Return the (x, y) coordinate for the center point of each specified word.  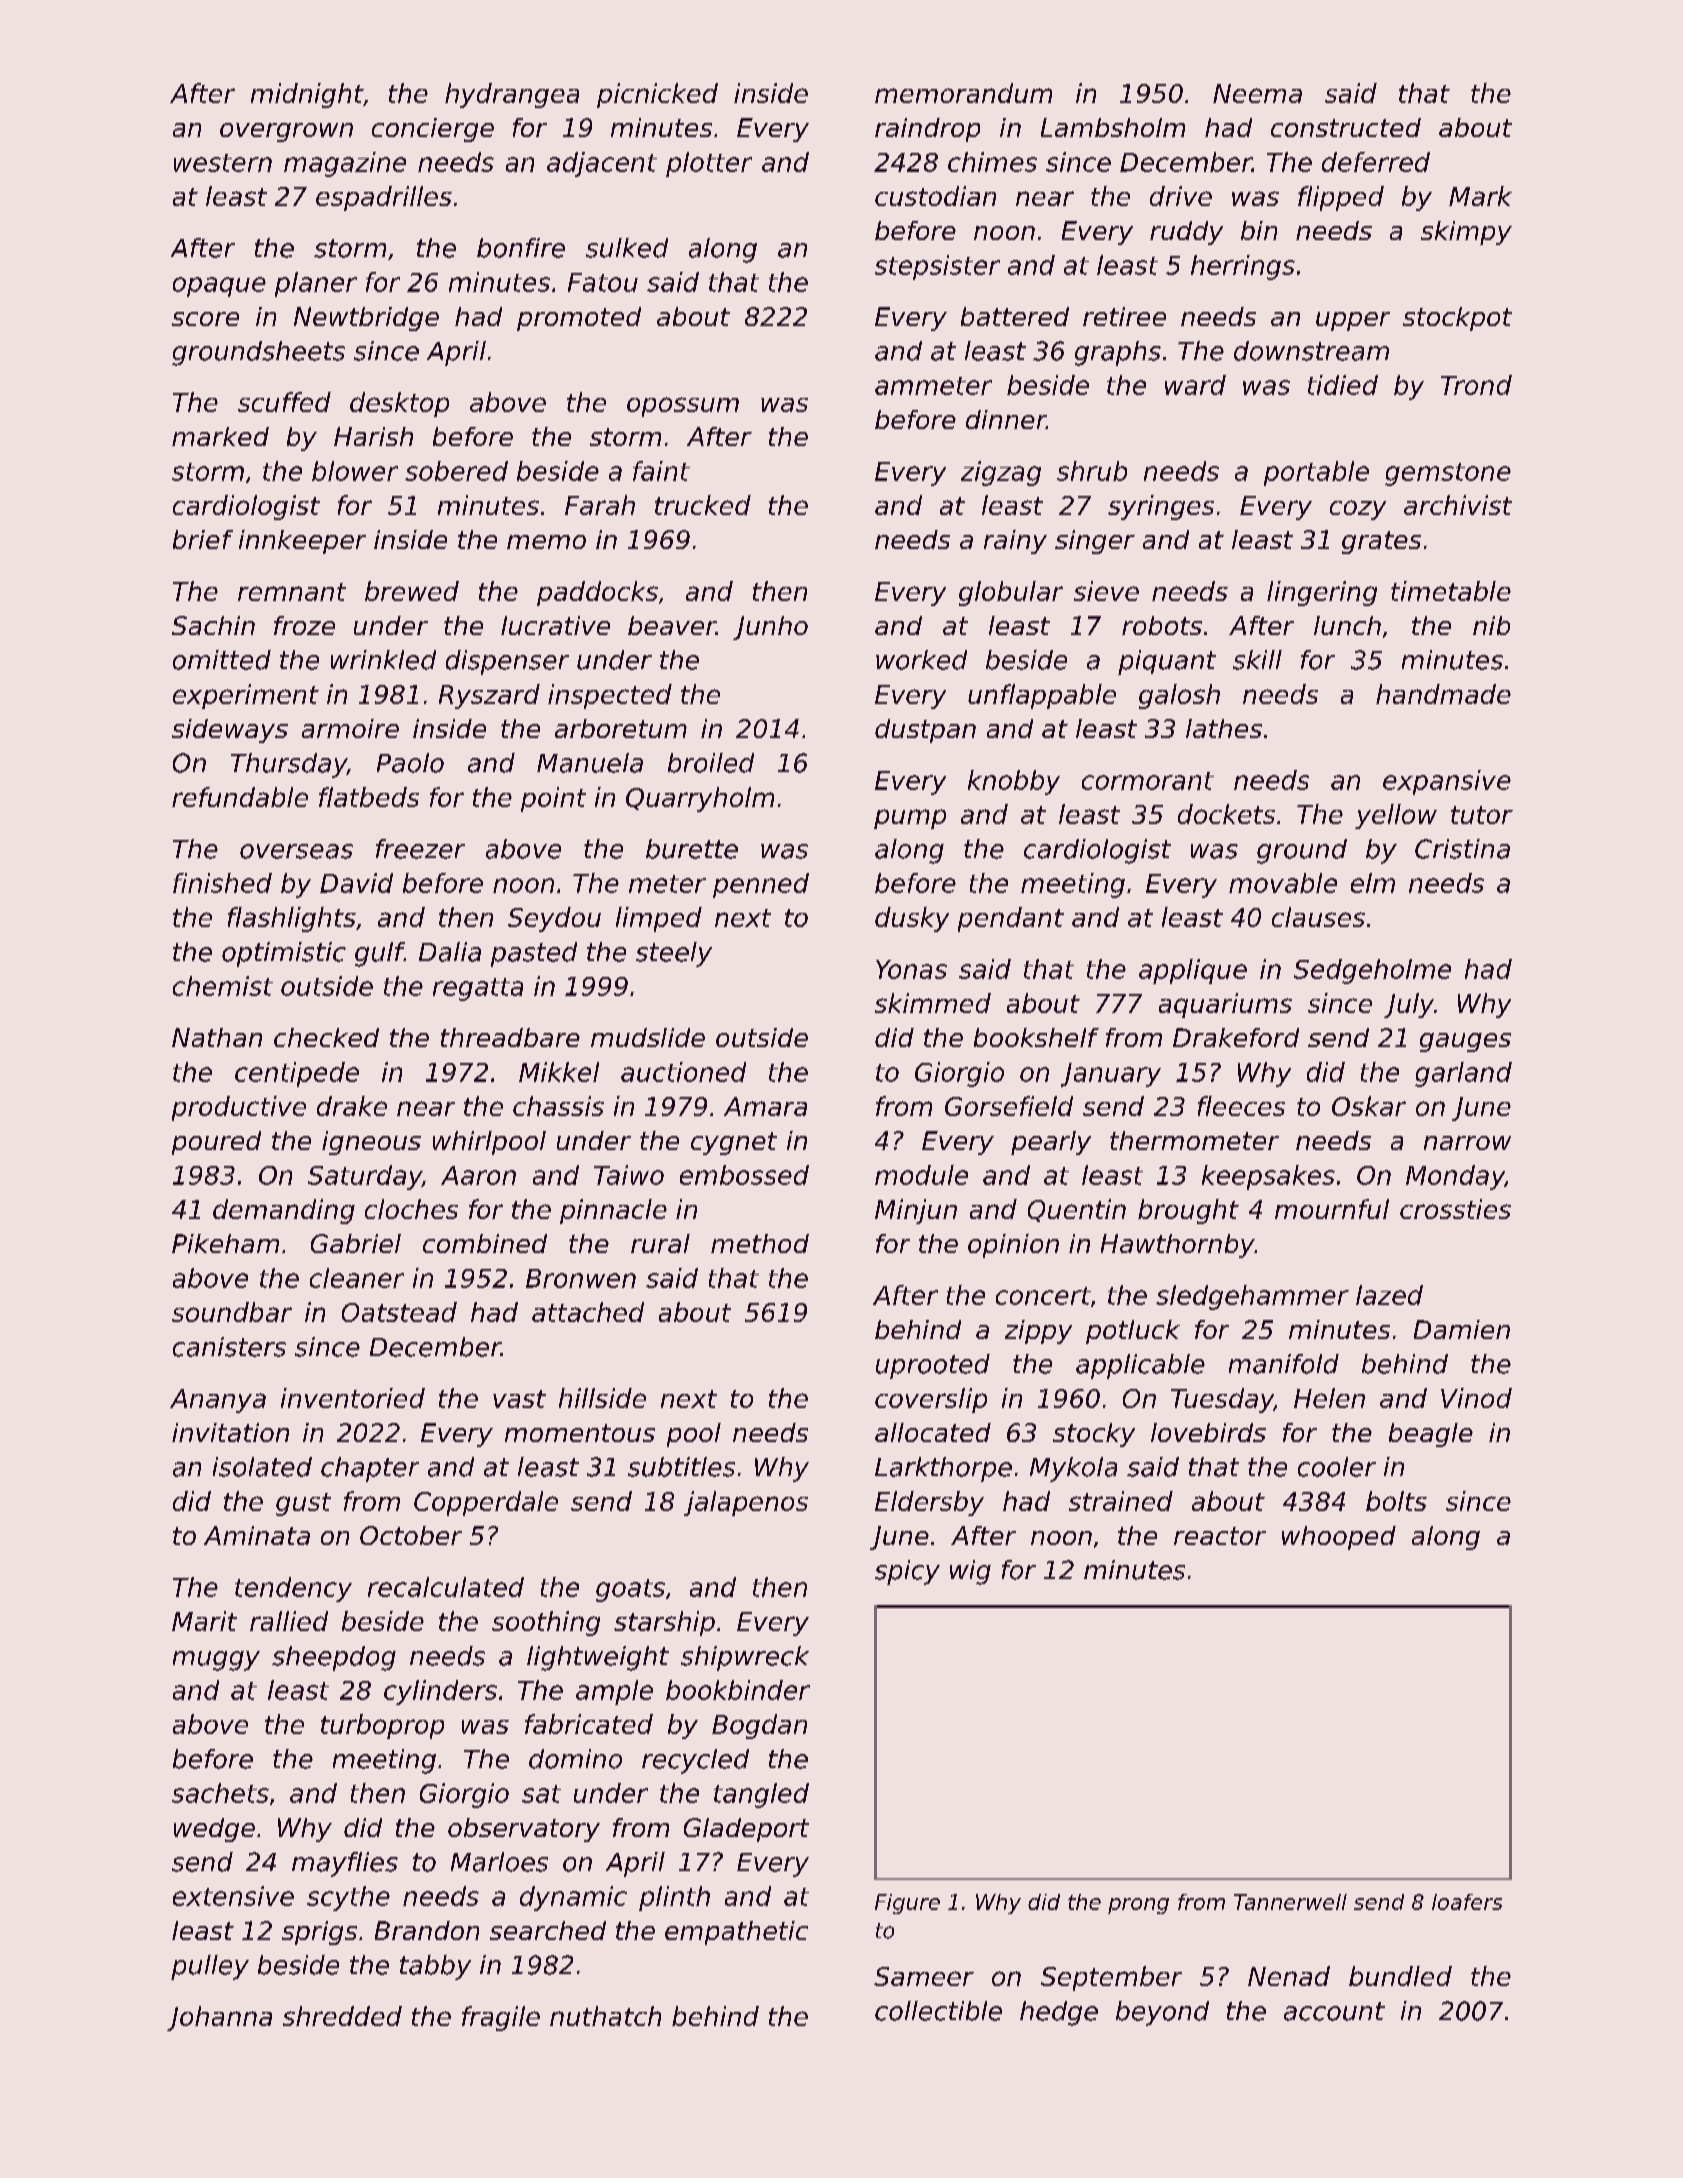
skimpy (1466, 233)
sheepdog (334, 1658)
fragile (501, 2018)
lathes (1224, 728)
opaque (219, 287)
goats (630, 1590)
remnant (292, 592)
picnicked (657, 95)
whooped (1339, 1538)
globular (1011, 593)
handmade (1443, 694)
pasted (534, 954)
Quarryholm (700, 799)
